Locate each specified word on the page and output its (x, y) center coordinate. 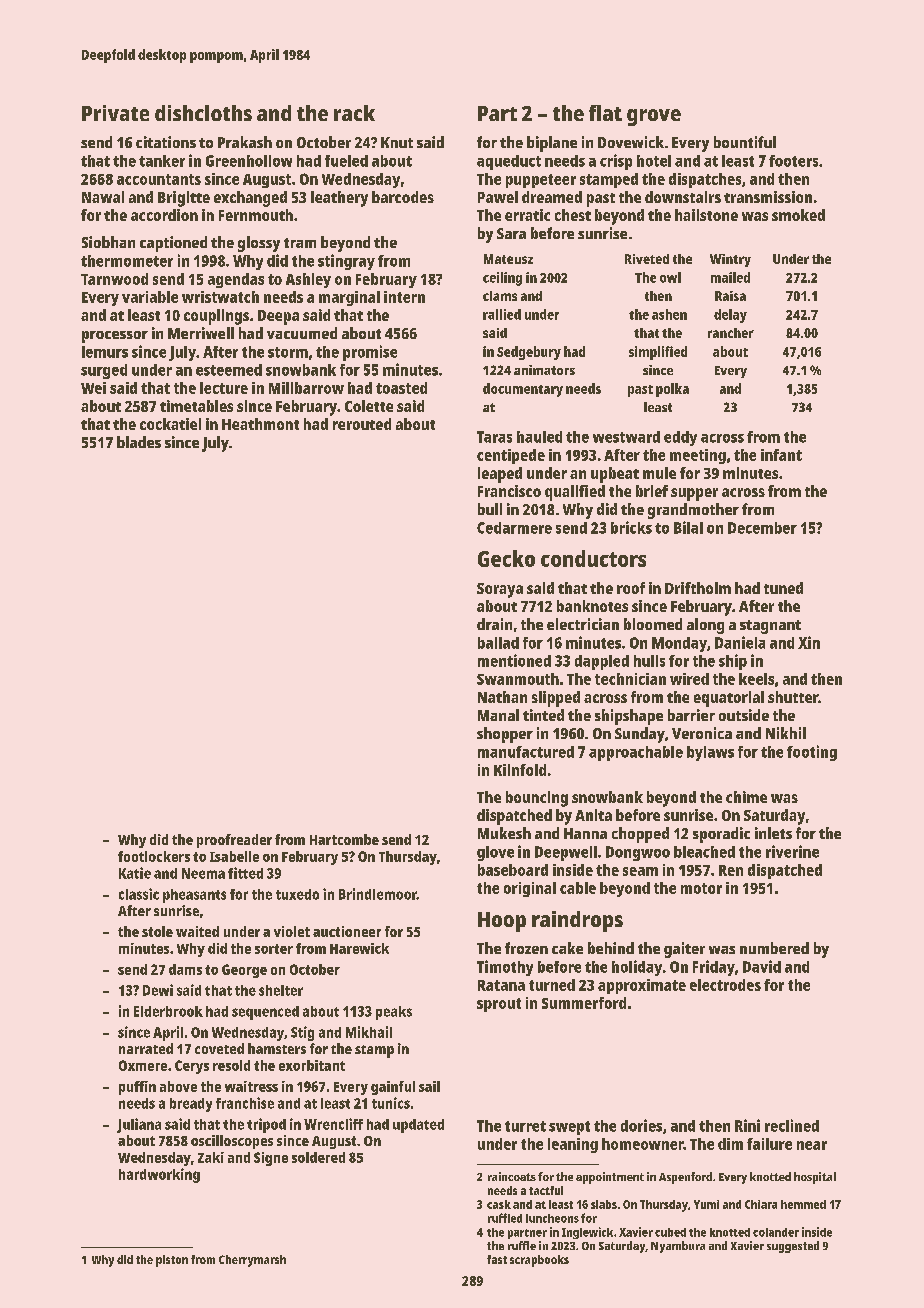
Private (115, 113)
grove (654, 117)
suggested (793, 1247)
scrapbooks (539, 1261)
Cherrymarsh (252, 1261)
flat (605, 113)
